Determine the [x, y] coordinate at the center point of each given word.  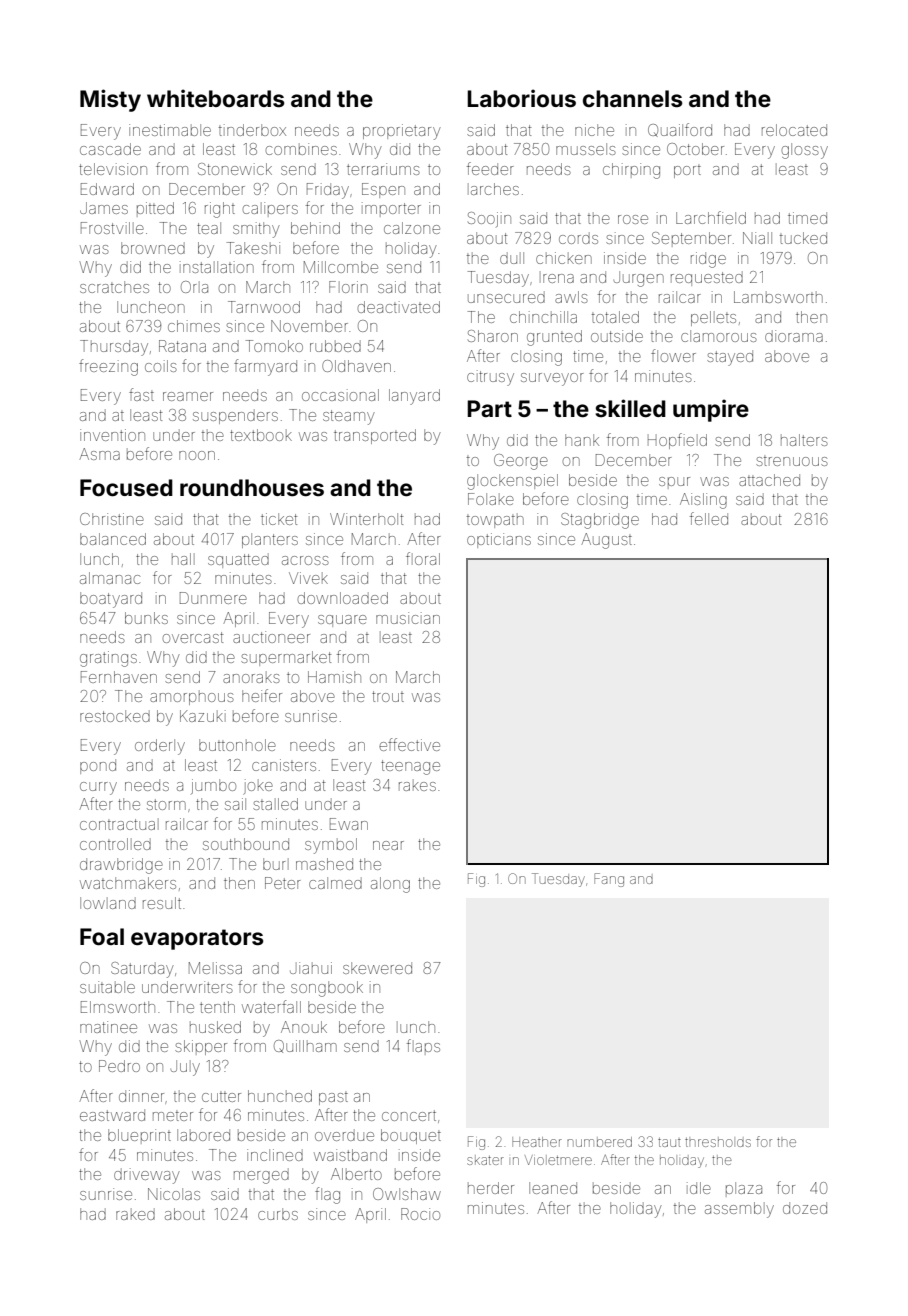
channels [633, 99]
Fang [609, 880]
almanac [110, 578]
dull [512, 258]
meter [173, 1116]
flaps [423, 1047]
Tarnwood [264, 307]
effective [409, 744]
